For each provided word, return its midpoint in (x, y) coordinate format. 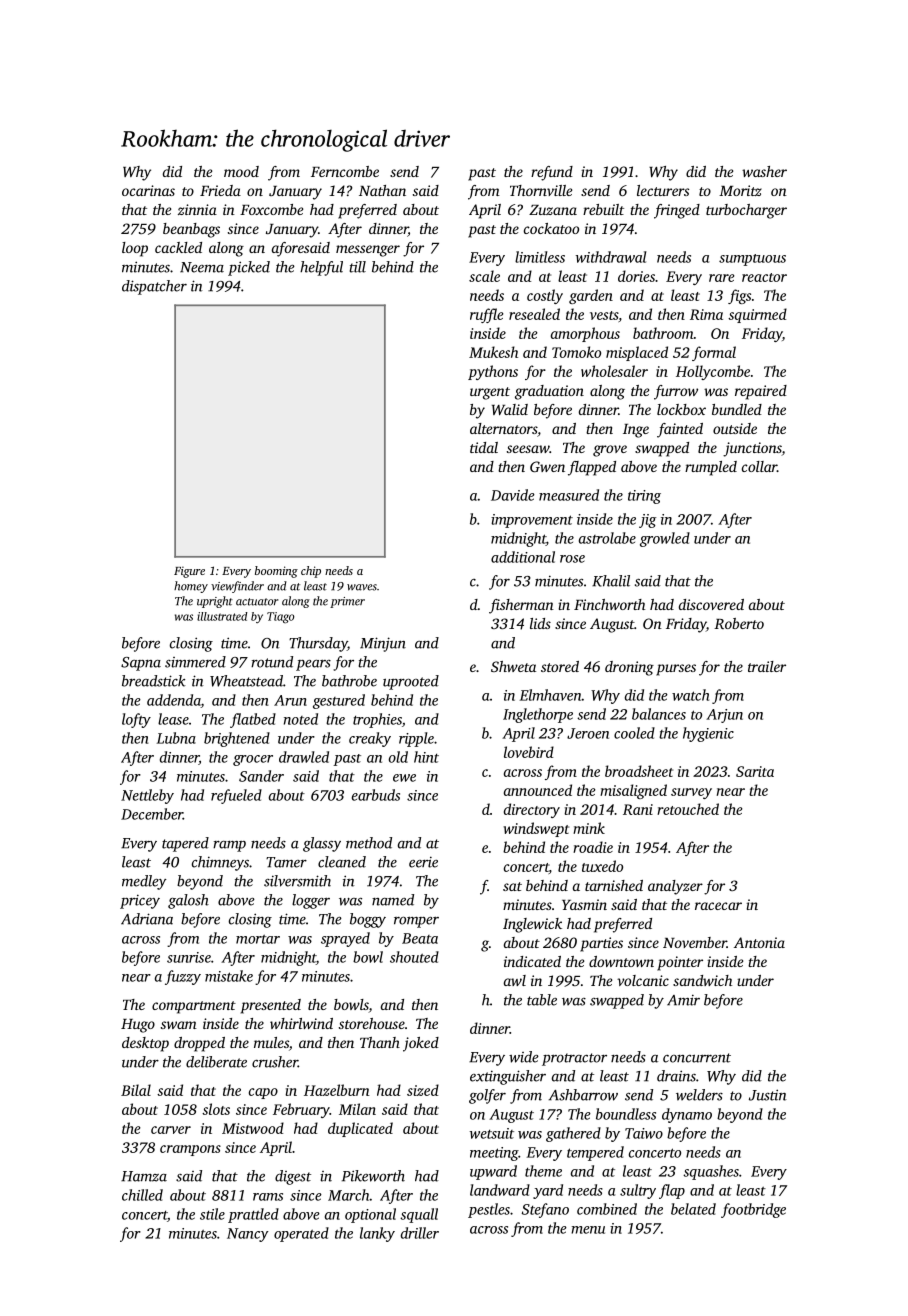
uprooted (411, 682)
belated (693, 1209)
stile (212, 1214)
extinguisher (508, 1077)
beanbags (191, 230)
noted (301, 719)
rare (721, 278)
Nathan (382, 190)
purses (676, 670)
